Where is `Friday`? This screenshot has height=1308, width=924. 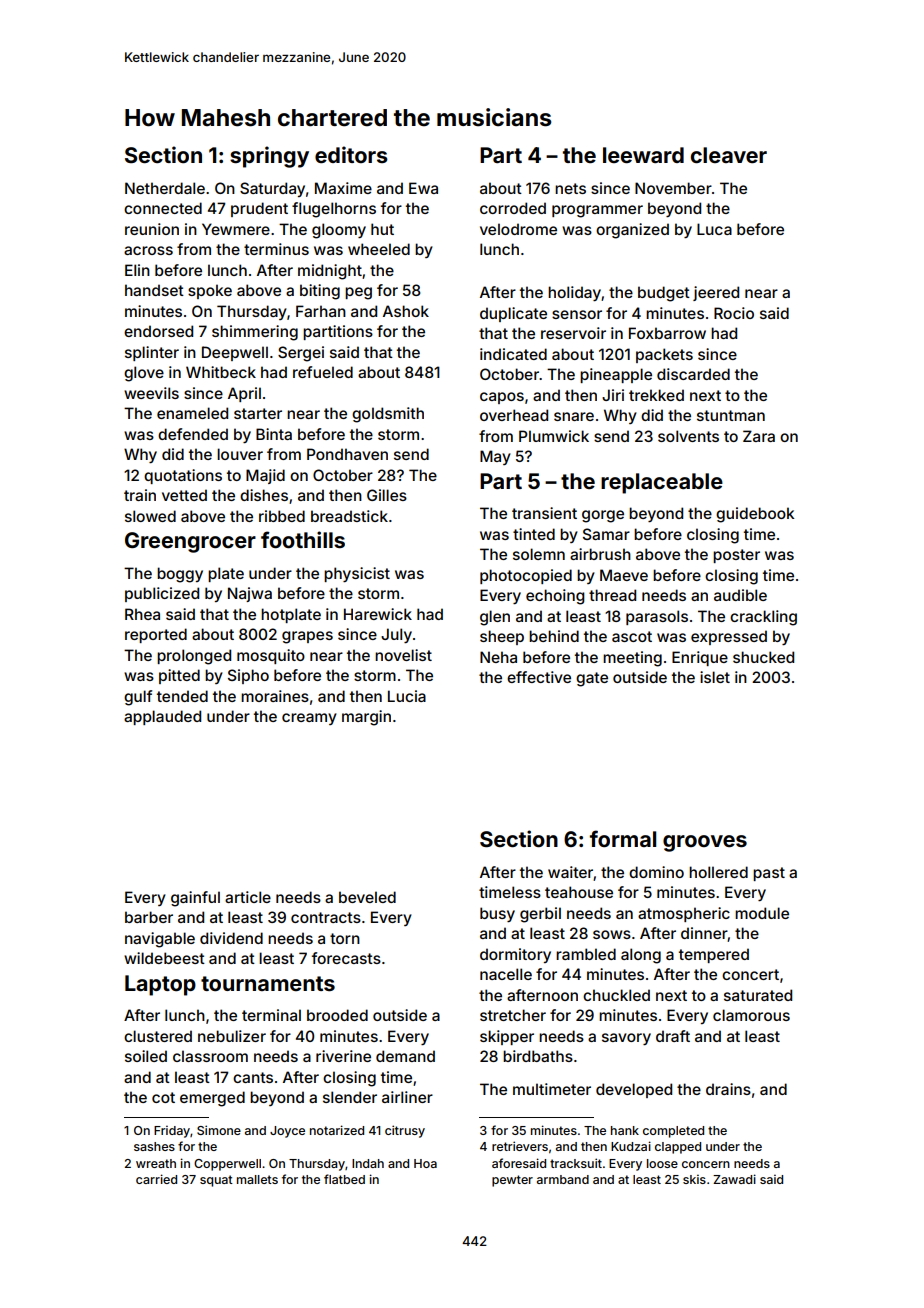 Friday is located at coordinates (172, 1131).
